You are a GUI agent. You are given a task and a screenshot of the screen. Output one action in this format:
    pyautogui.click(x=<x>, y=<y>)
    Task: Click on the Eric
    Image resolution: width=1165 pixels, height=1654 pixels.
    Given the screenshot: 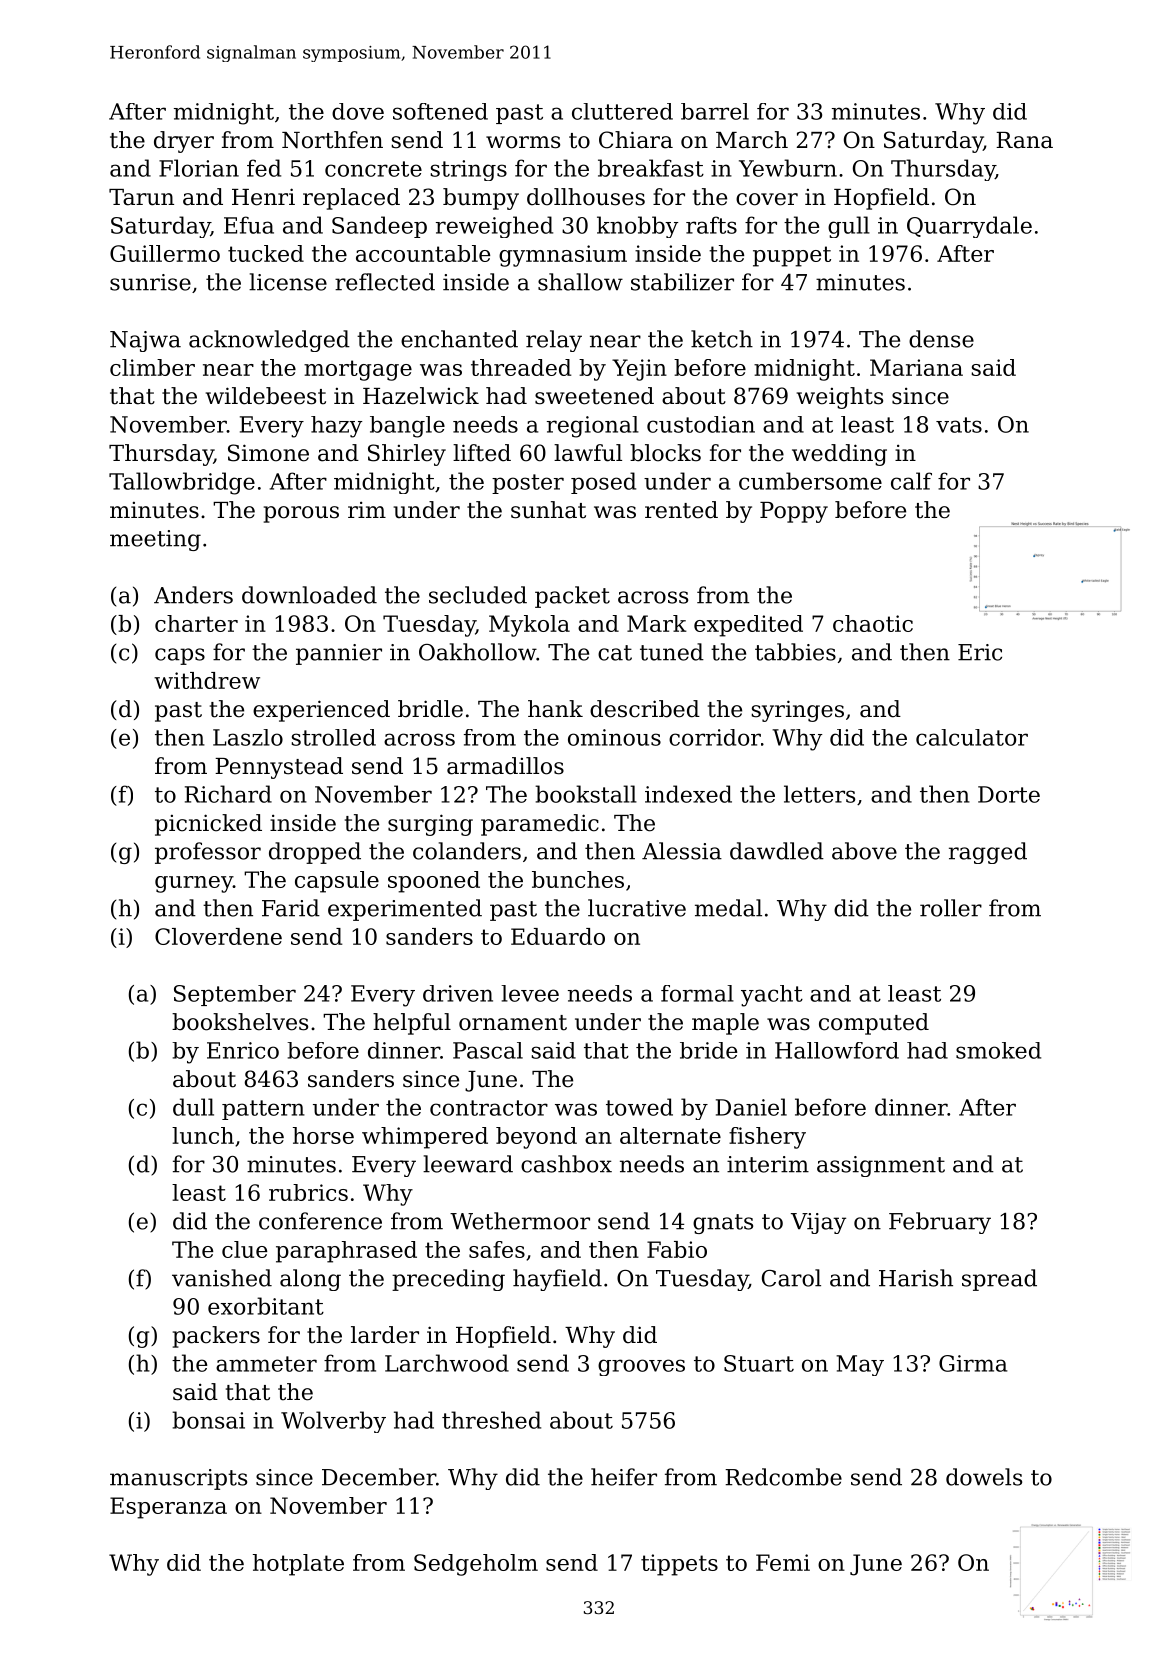 What is the action you would take?
    pyautogui.click(x=980, y=652)
